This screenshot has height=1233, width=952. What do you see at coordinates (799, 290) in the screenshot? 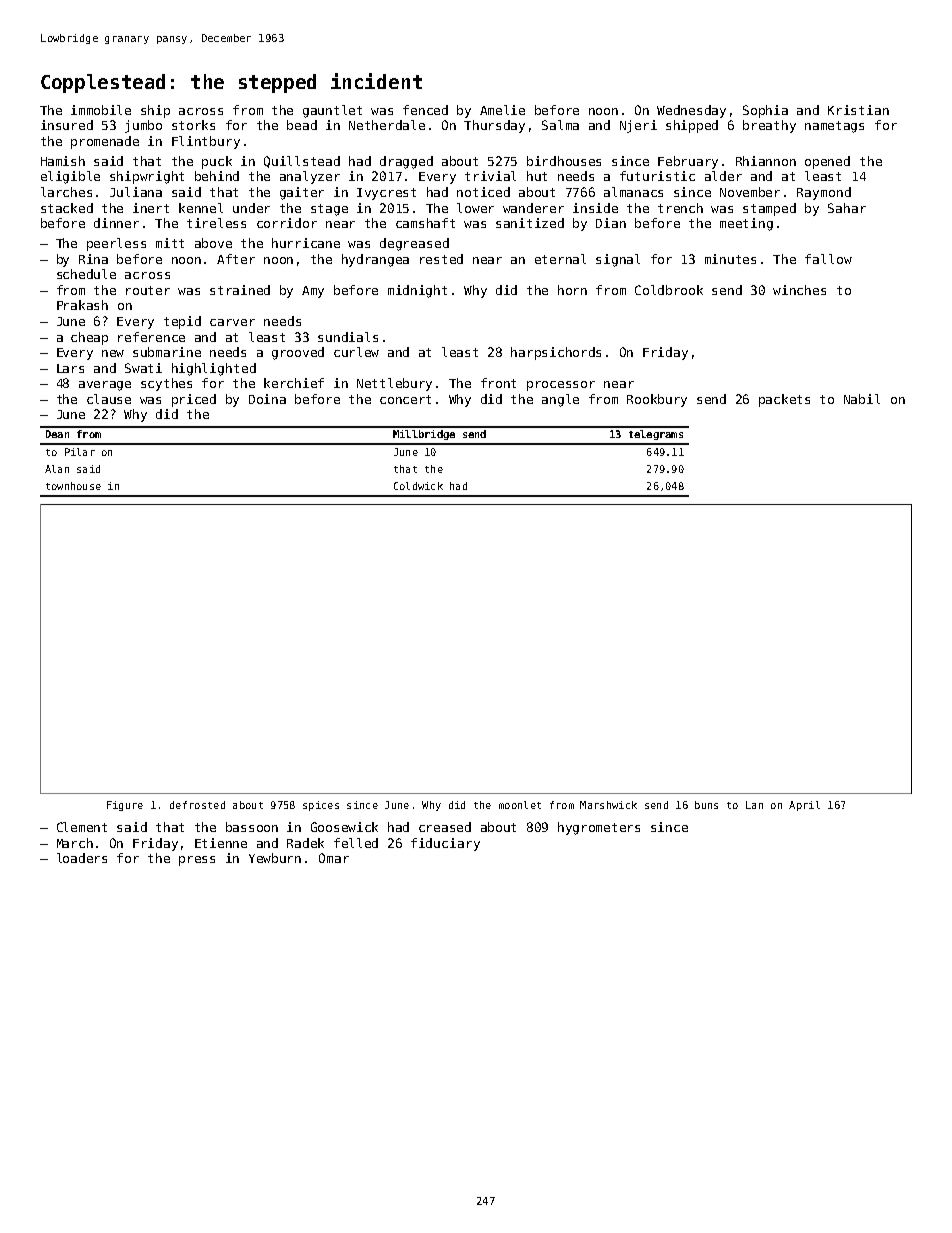
I see `winches` at bounding box center [799, 290].
